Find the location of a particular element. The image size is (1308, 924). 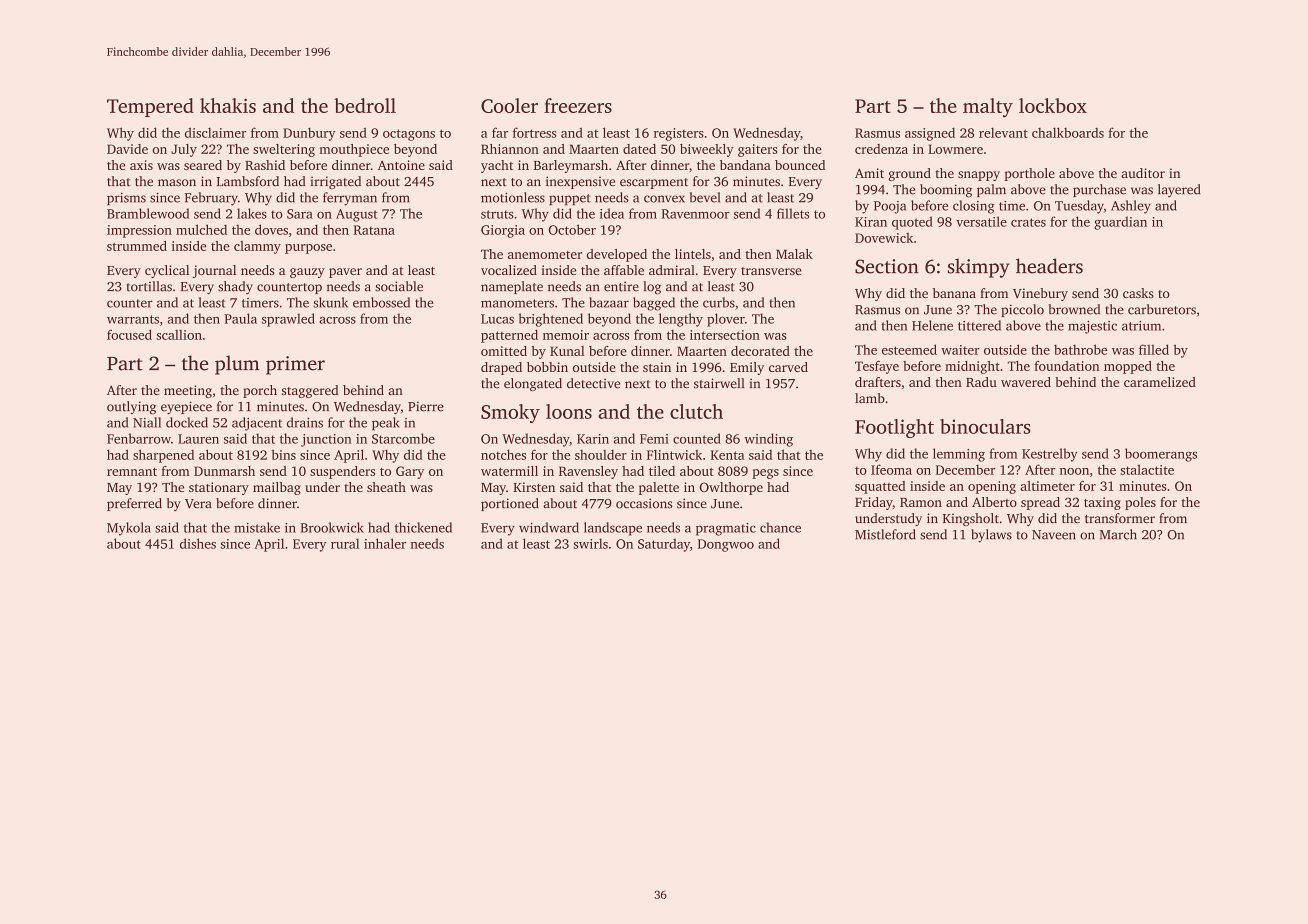

shoulder is located at coordinates (601, 455).
